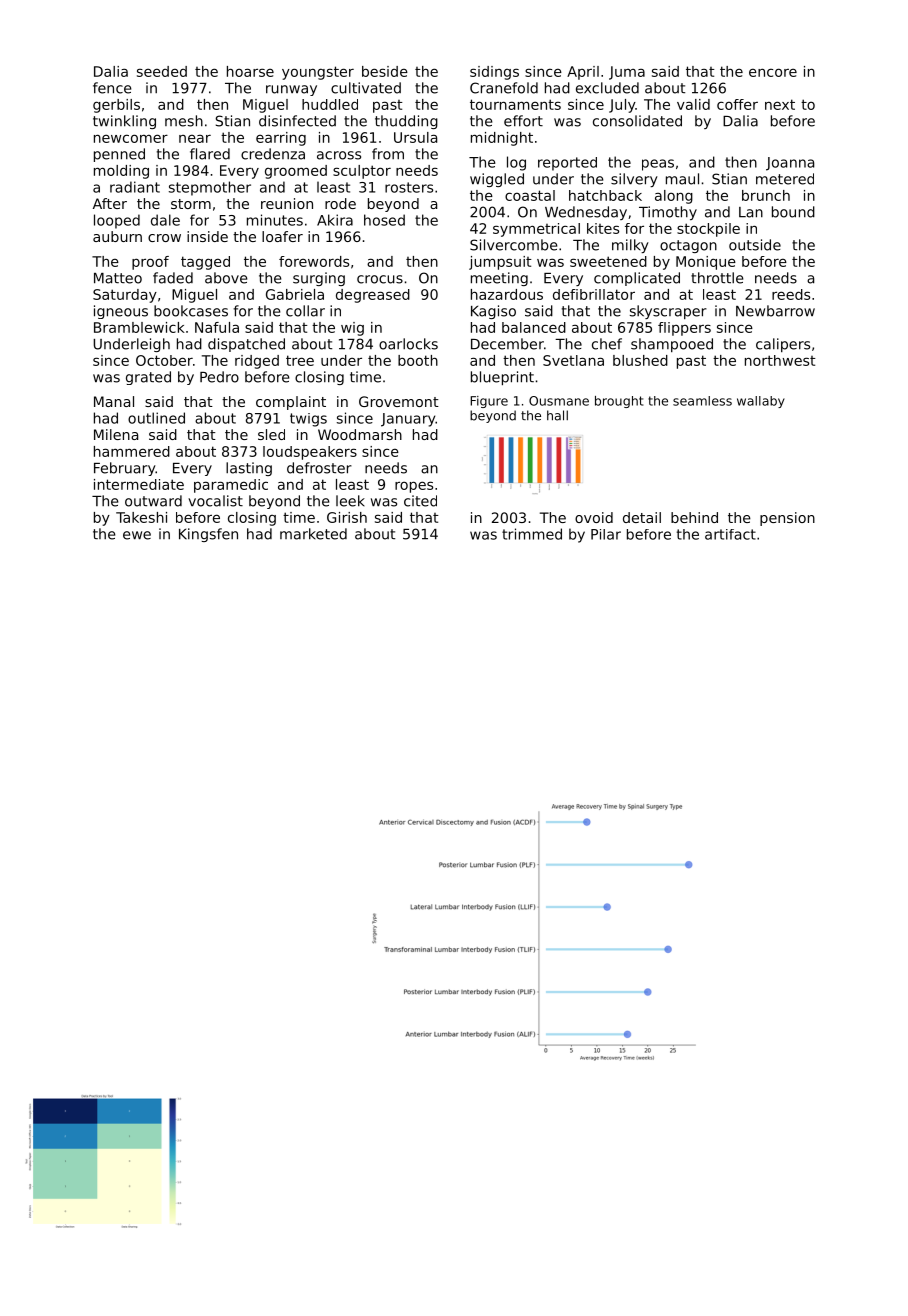 This page has width=908, height=1316. Describe the element at coordinates (693, 104) in the page. I see `valid` at that location.
